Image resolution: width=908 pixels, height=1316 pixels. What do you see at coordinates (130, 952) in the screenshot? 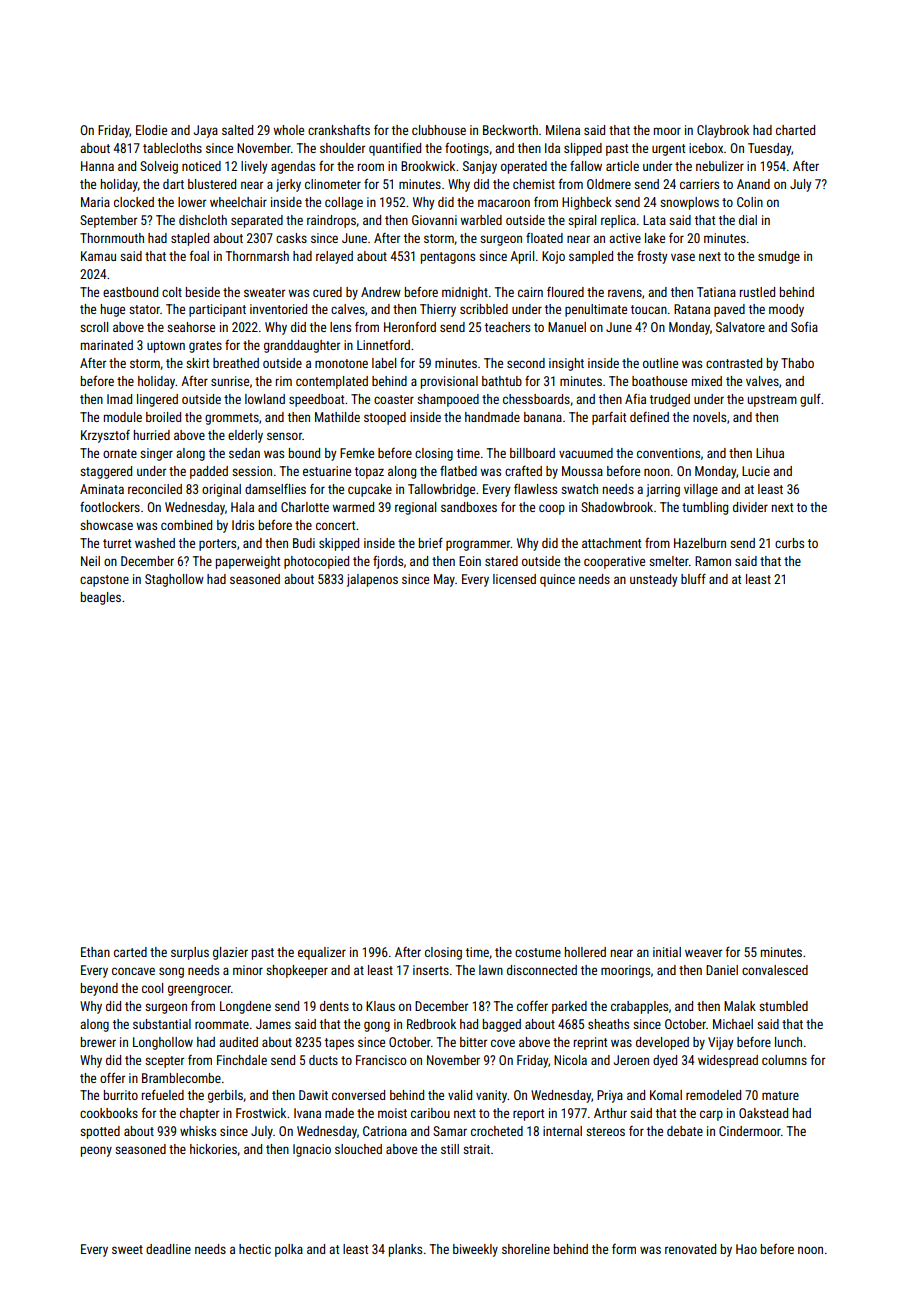
I see `carted` at bounding box center [130, 952].
